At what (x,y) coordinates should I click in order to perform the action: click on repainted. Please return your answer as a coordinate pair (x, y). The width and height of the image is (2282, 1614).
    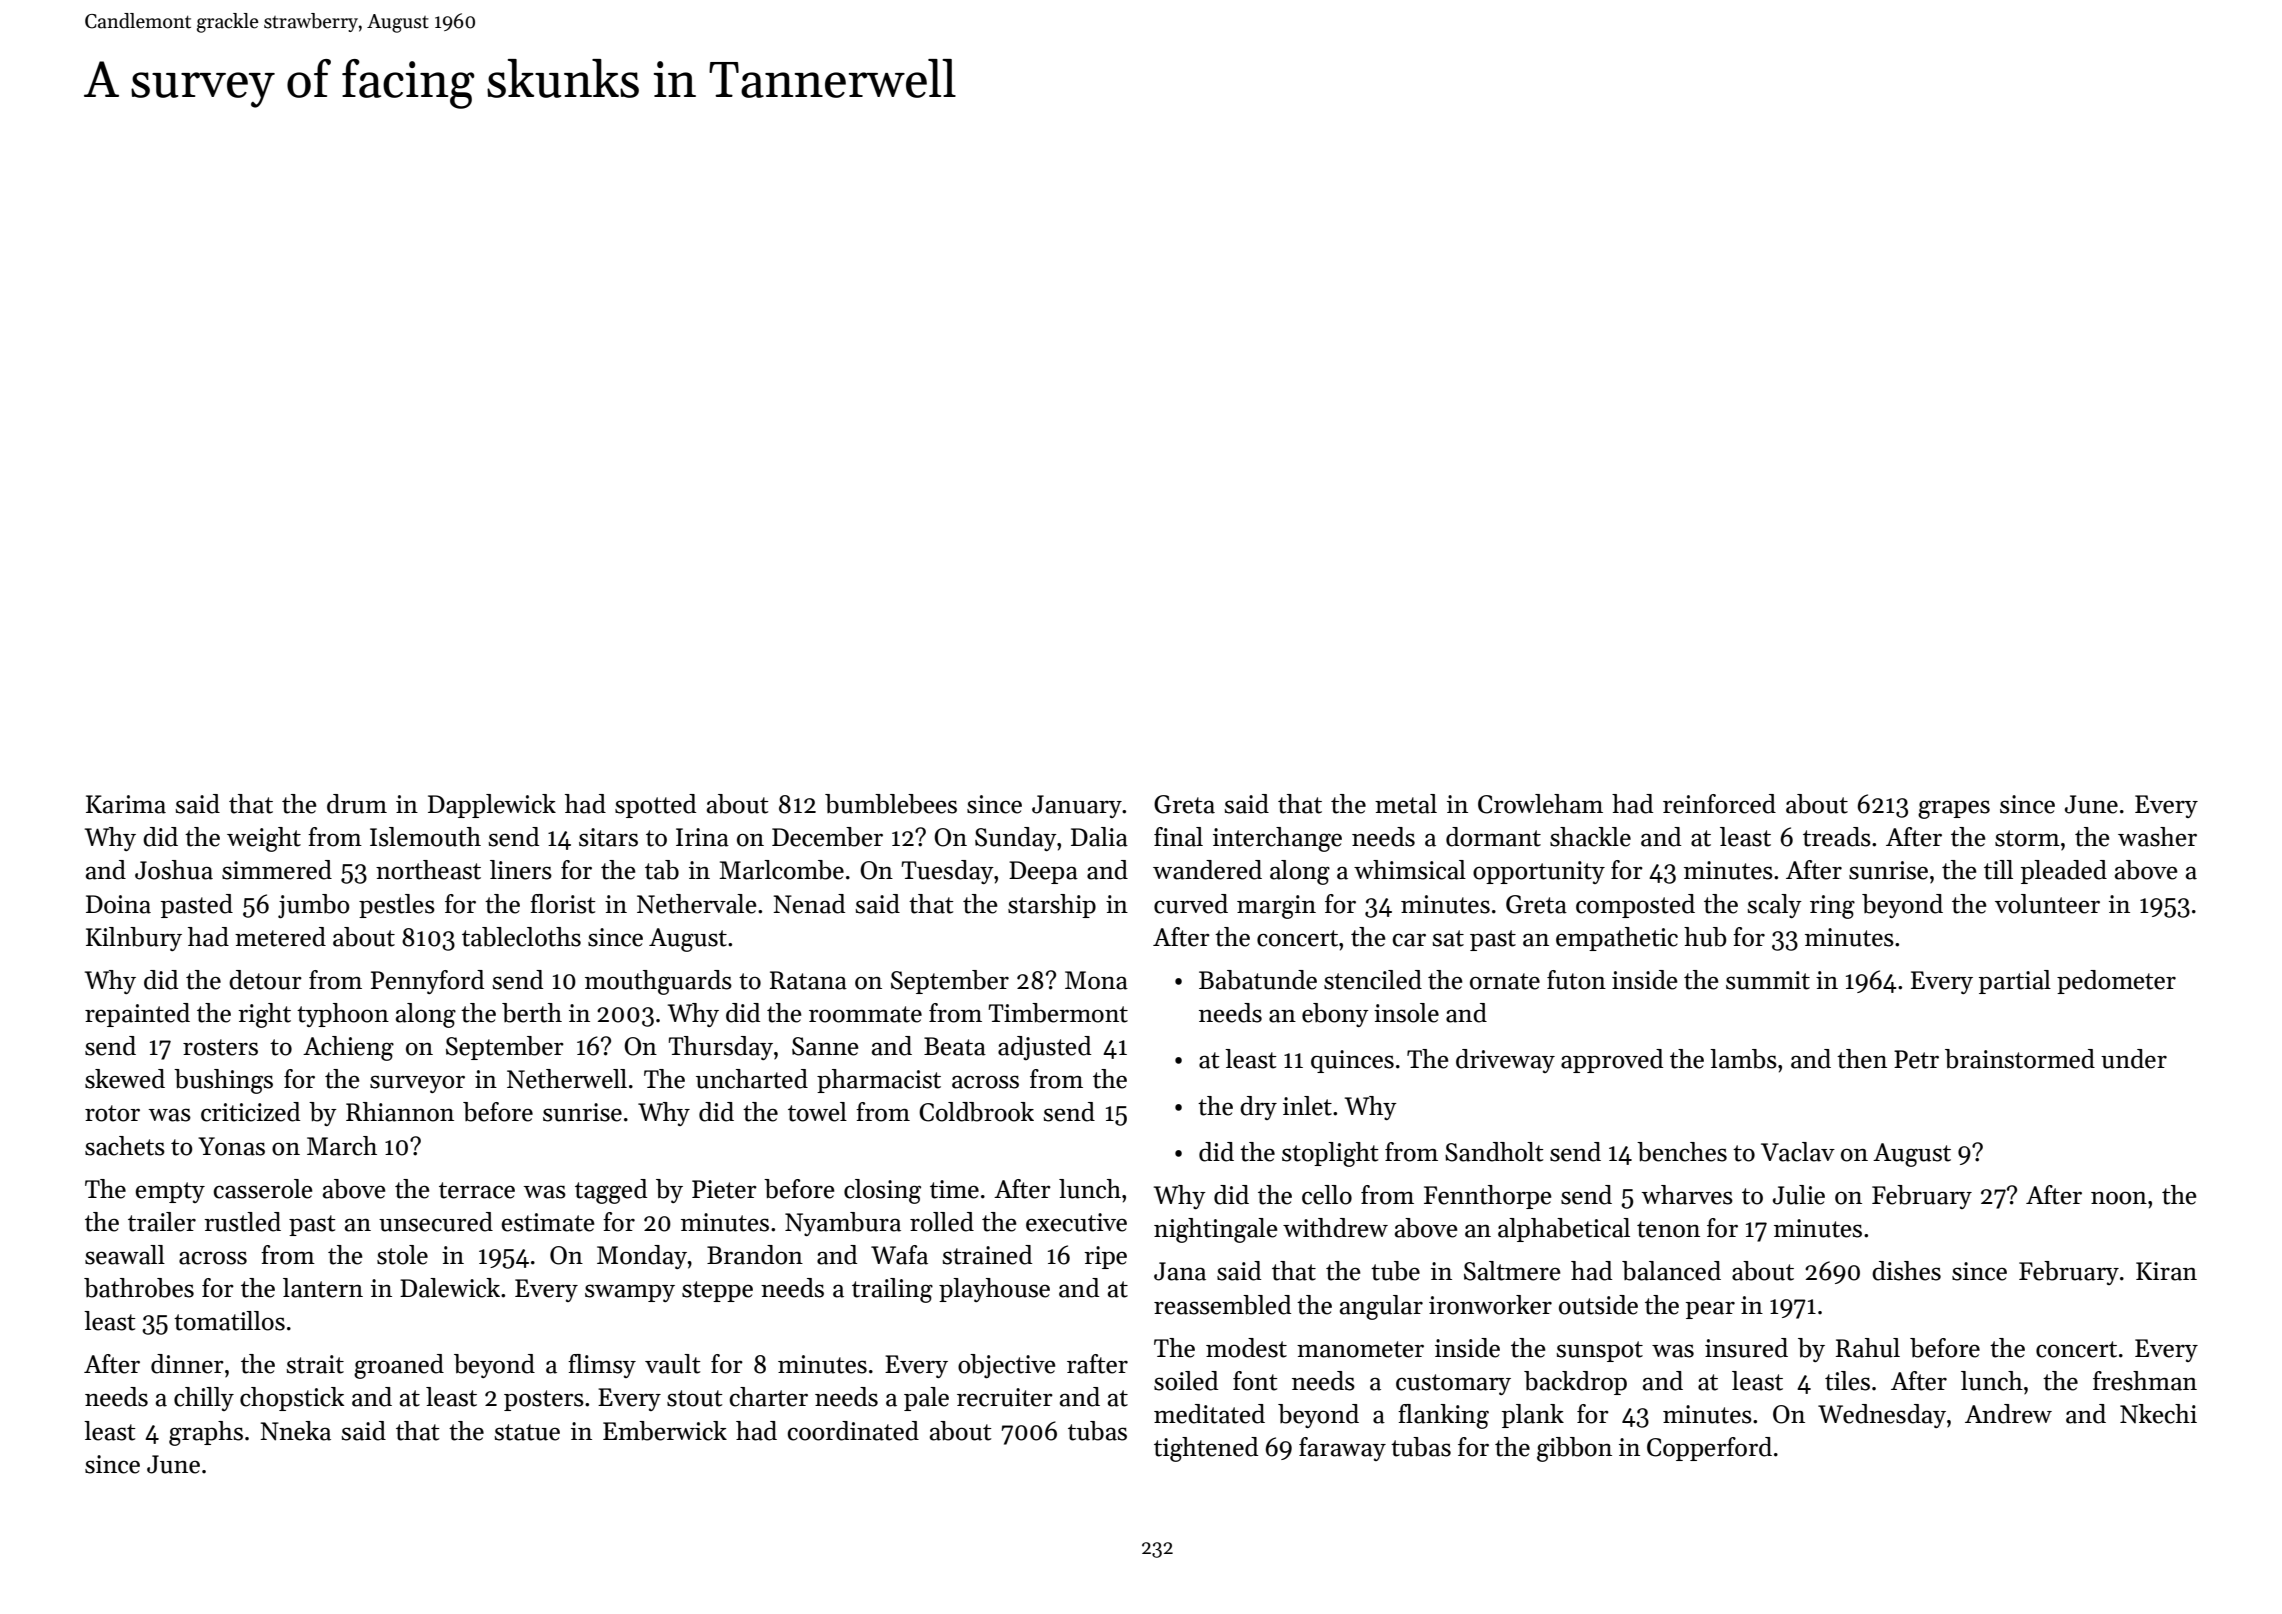
    Looking at the image, I should click on (137, 1015).
